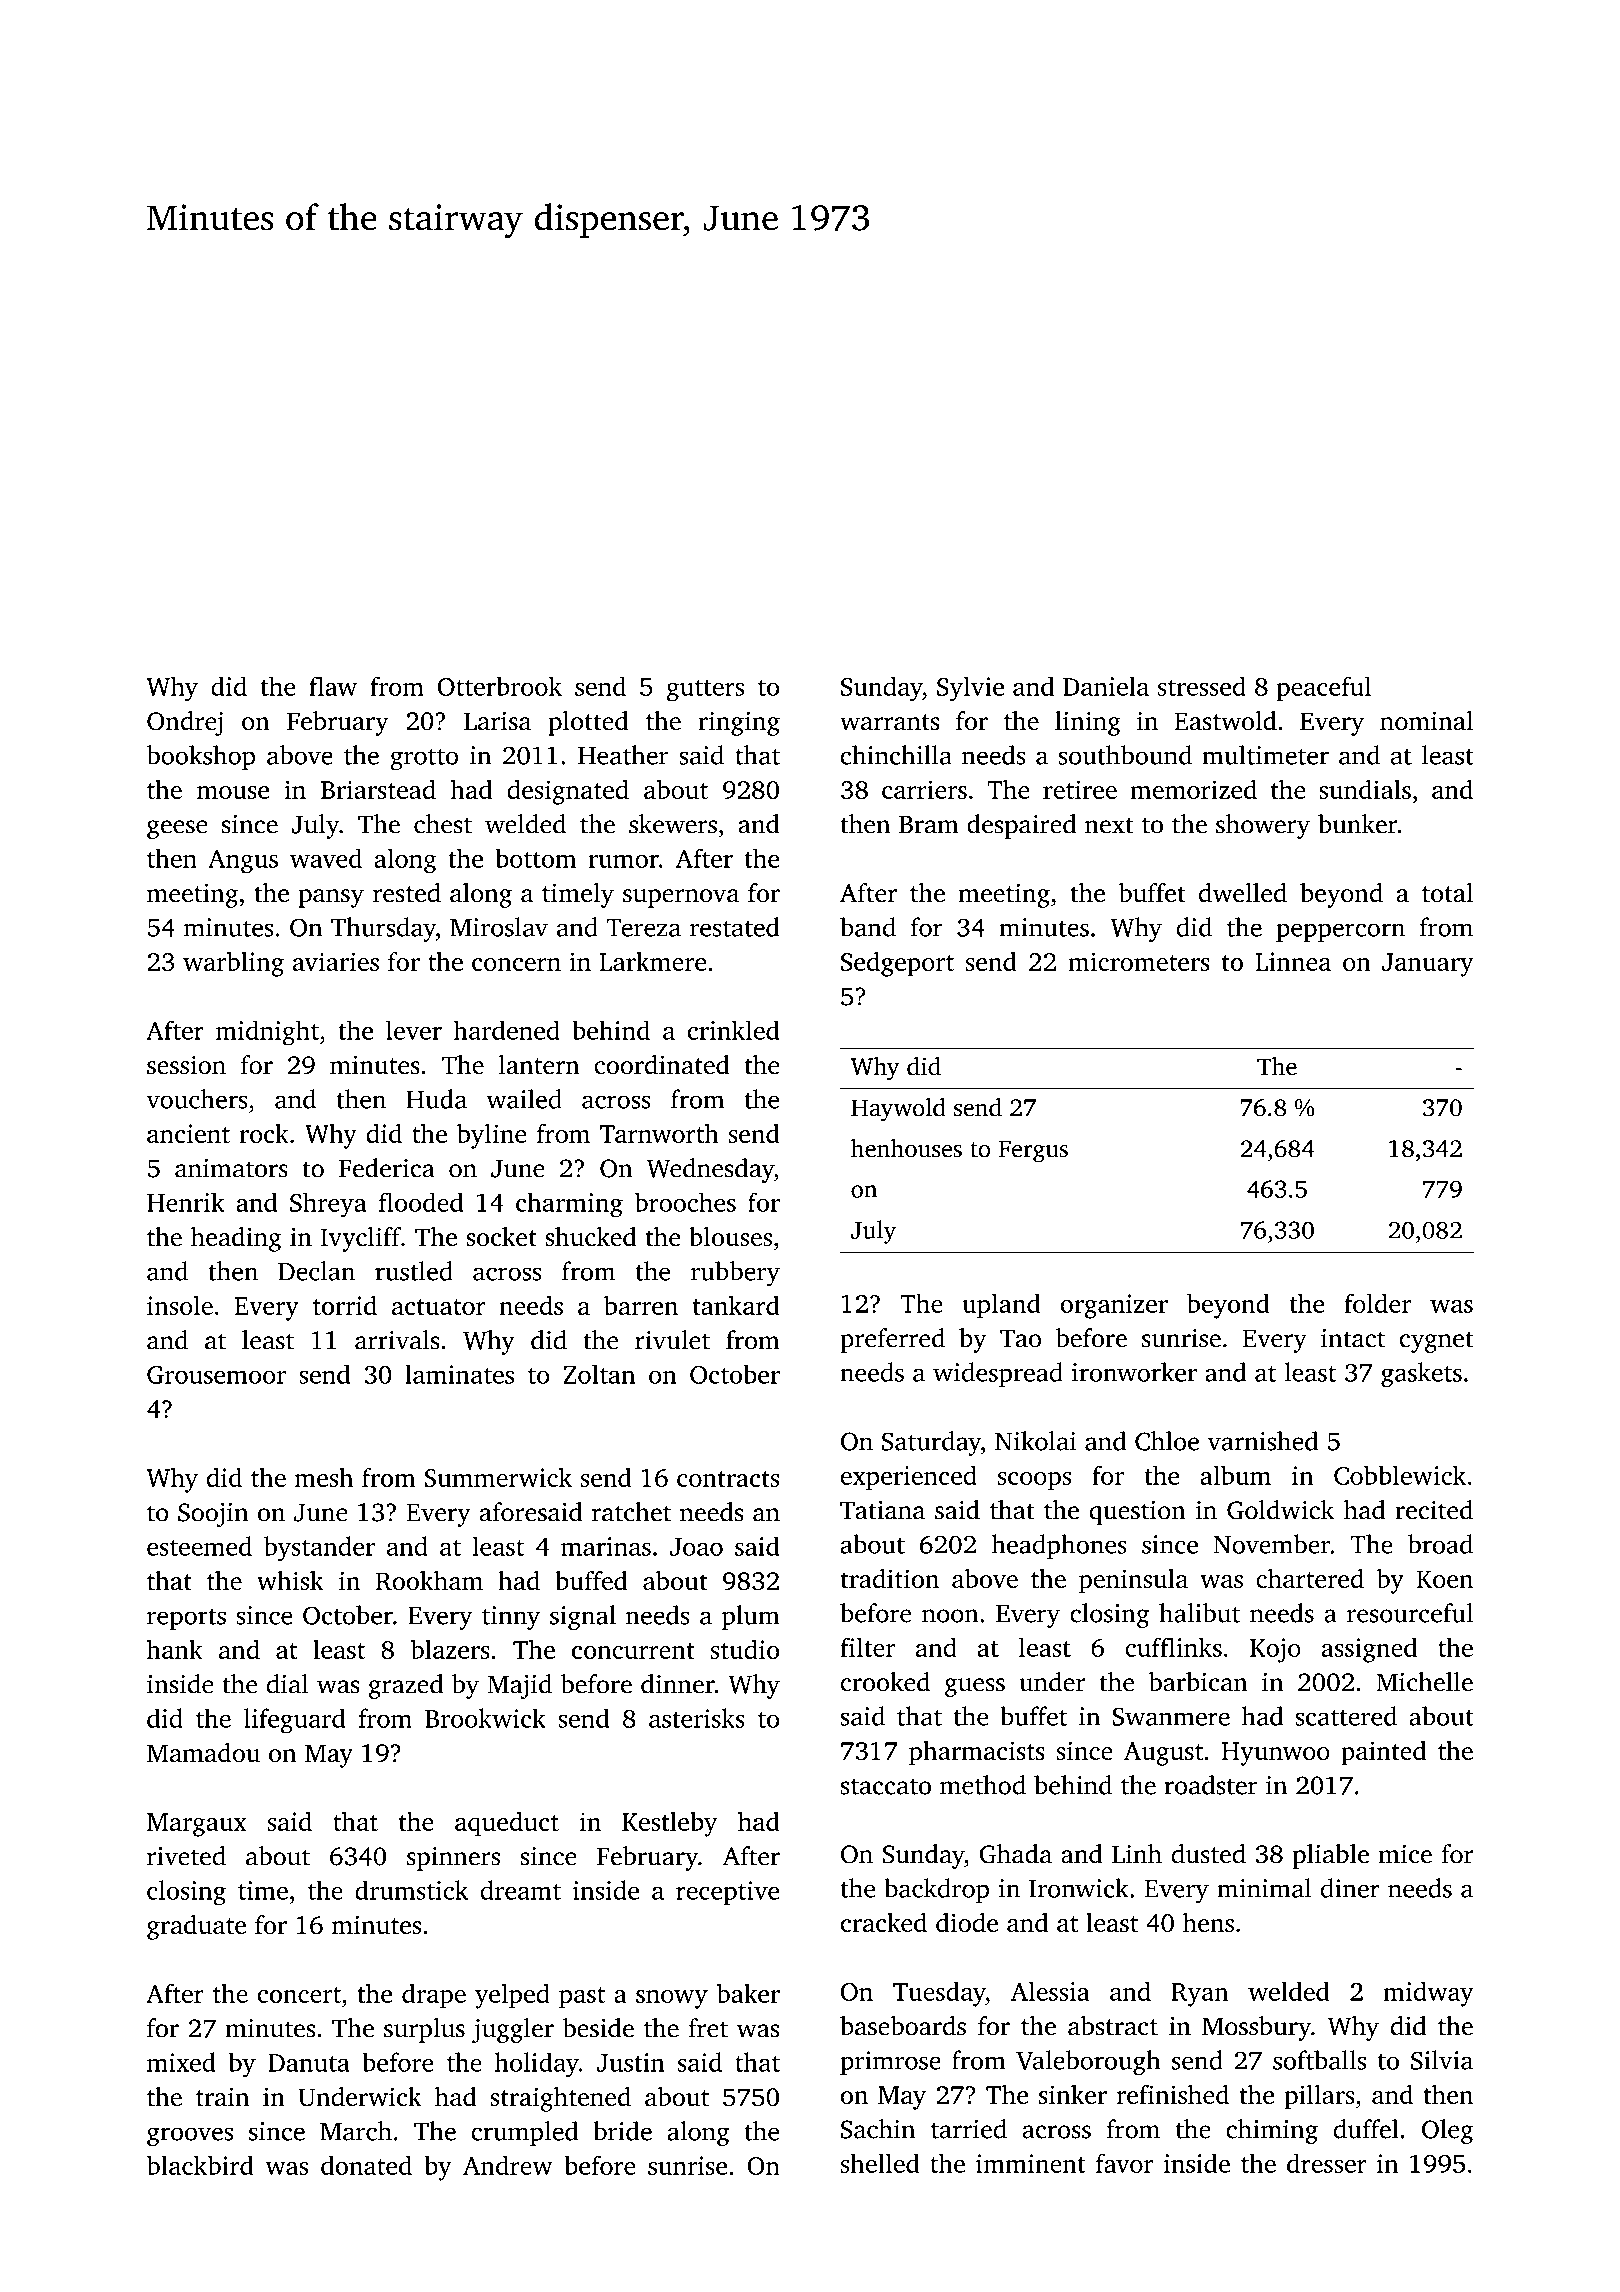  I want to click on folder, so click(1377, 1303).
